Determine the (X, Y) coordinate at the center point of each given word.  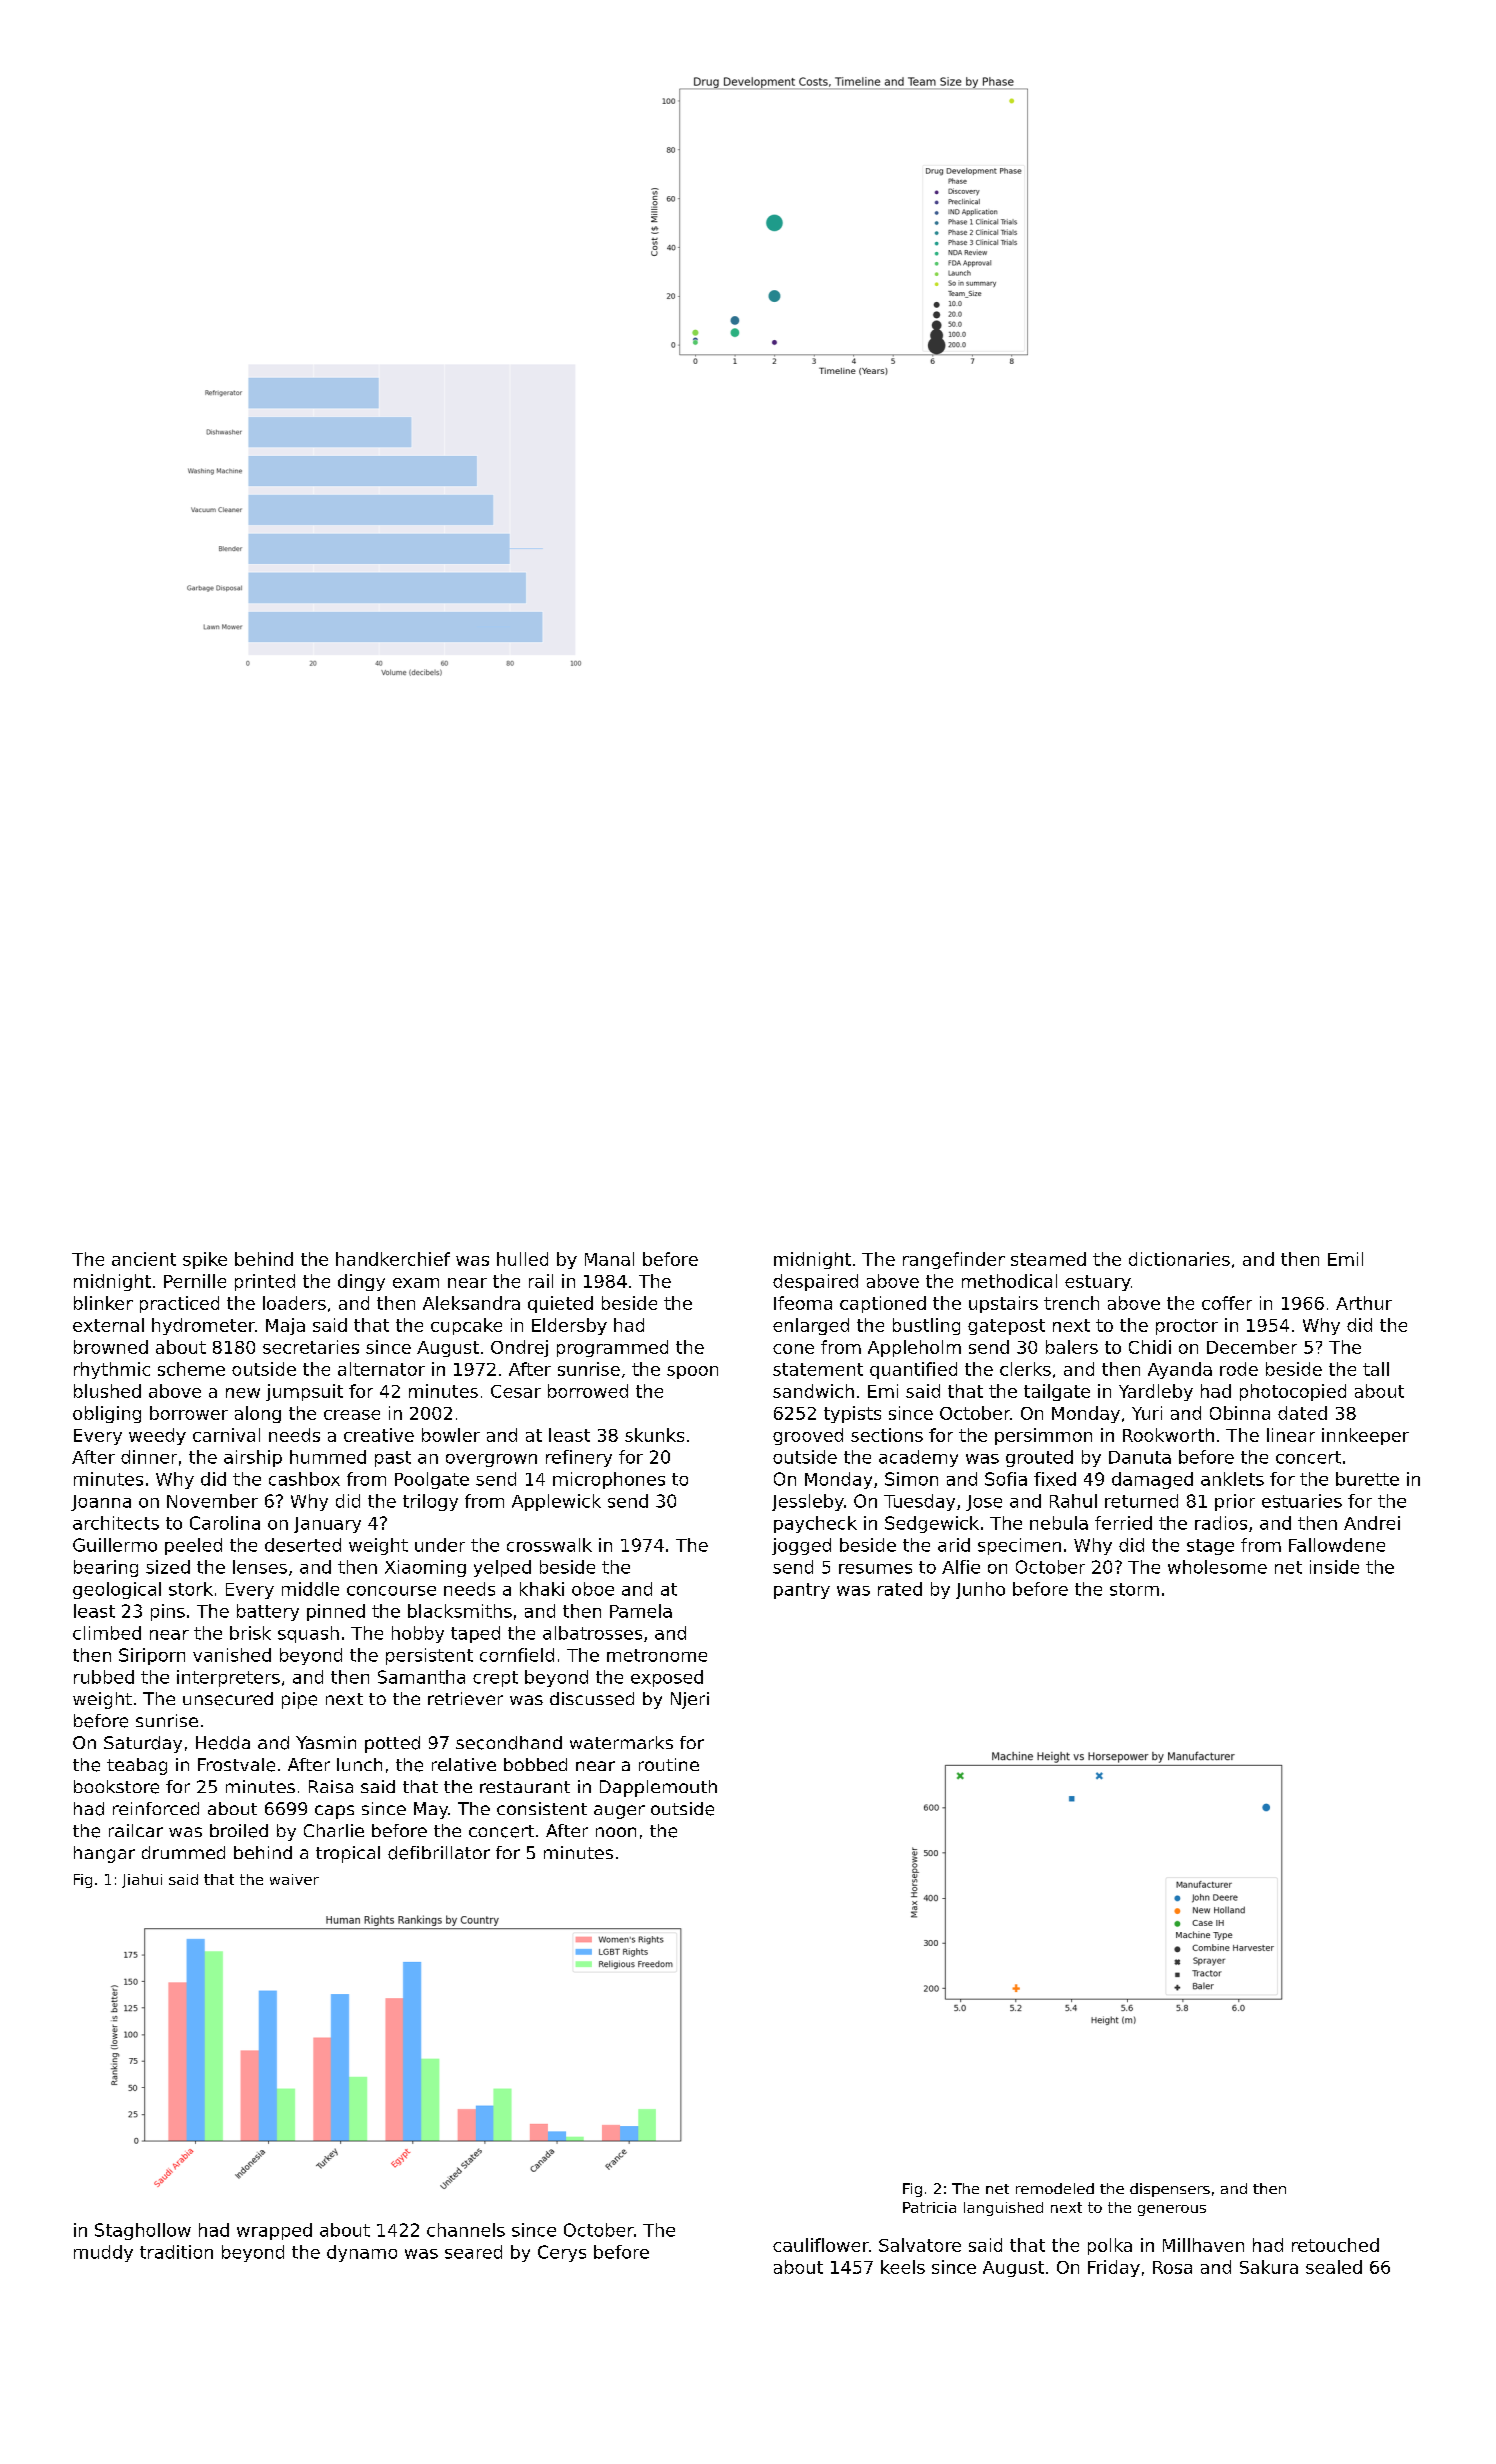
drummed (183, 1852)
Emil (1345, 1259)
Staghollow (143, 2231)
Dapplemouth (658, 1788)
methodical (1009, 1281)
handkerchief (393, 1259)
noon (616, 1832)
